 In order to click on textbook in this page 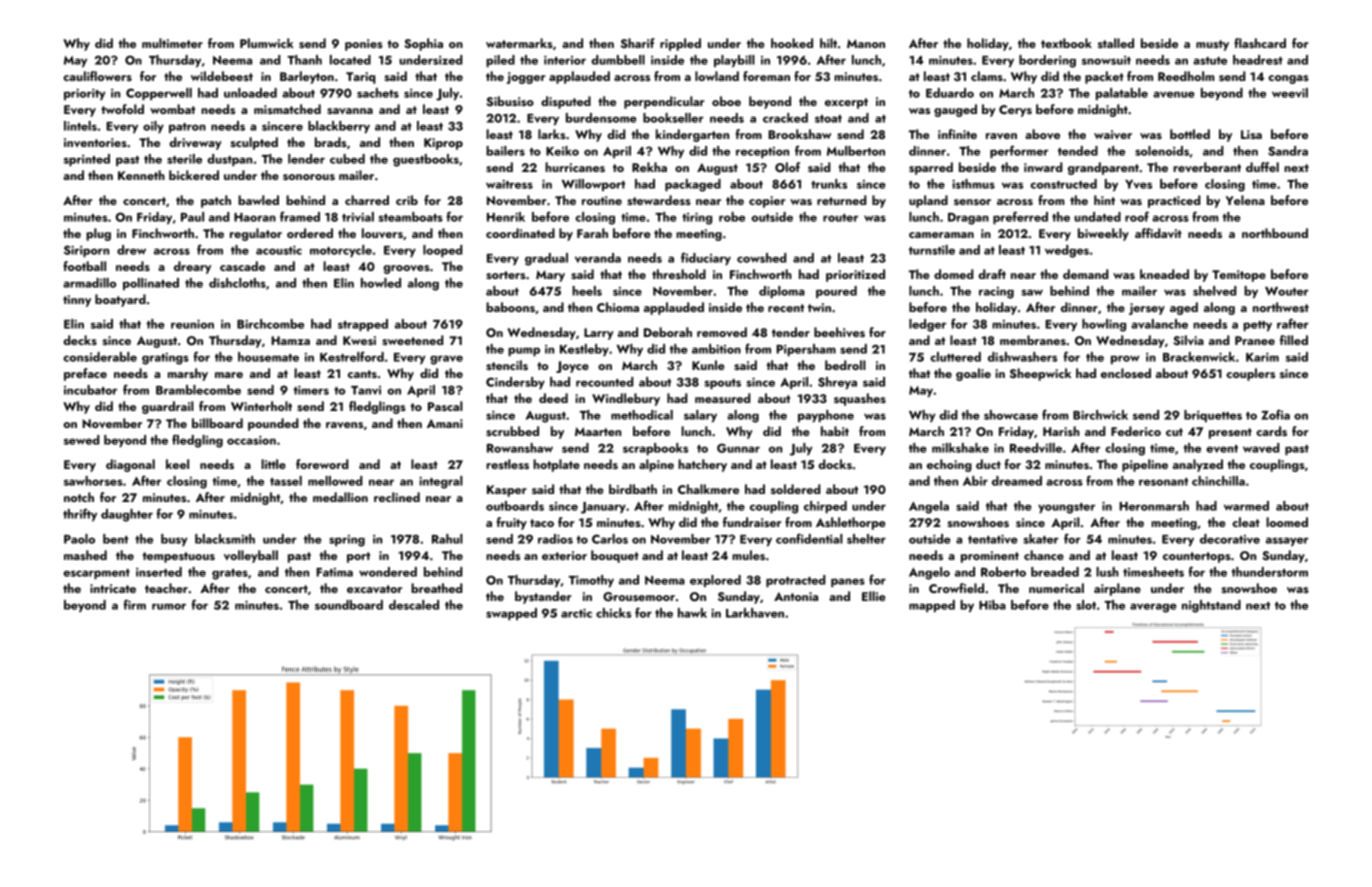, I will do `click(1066, 43)`.
